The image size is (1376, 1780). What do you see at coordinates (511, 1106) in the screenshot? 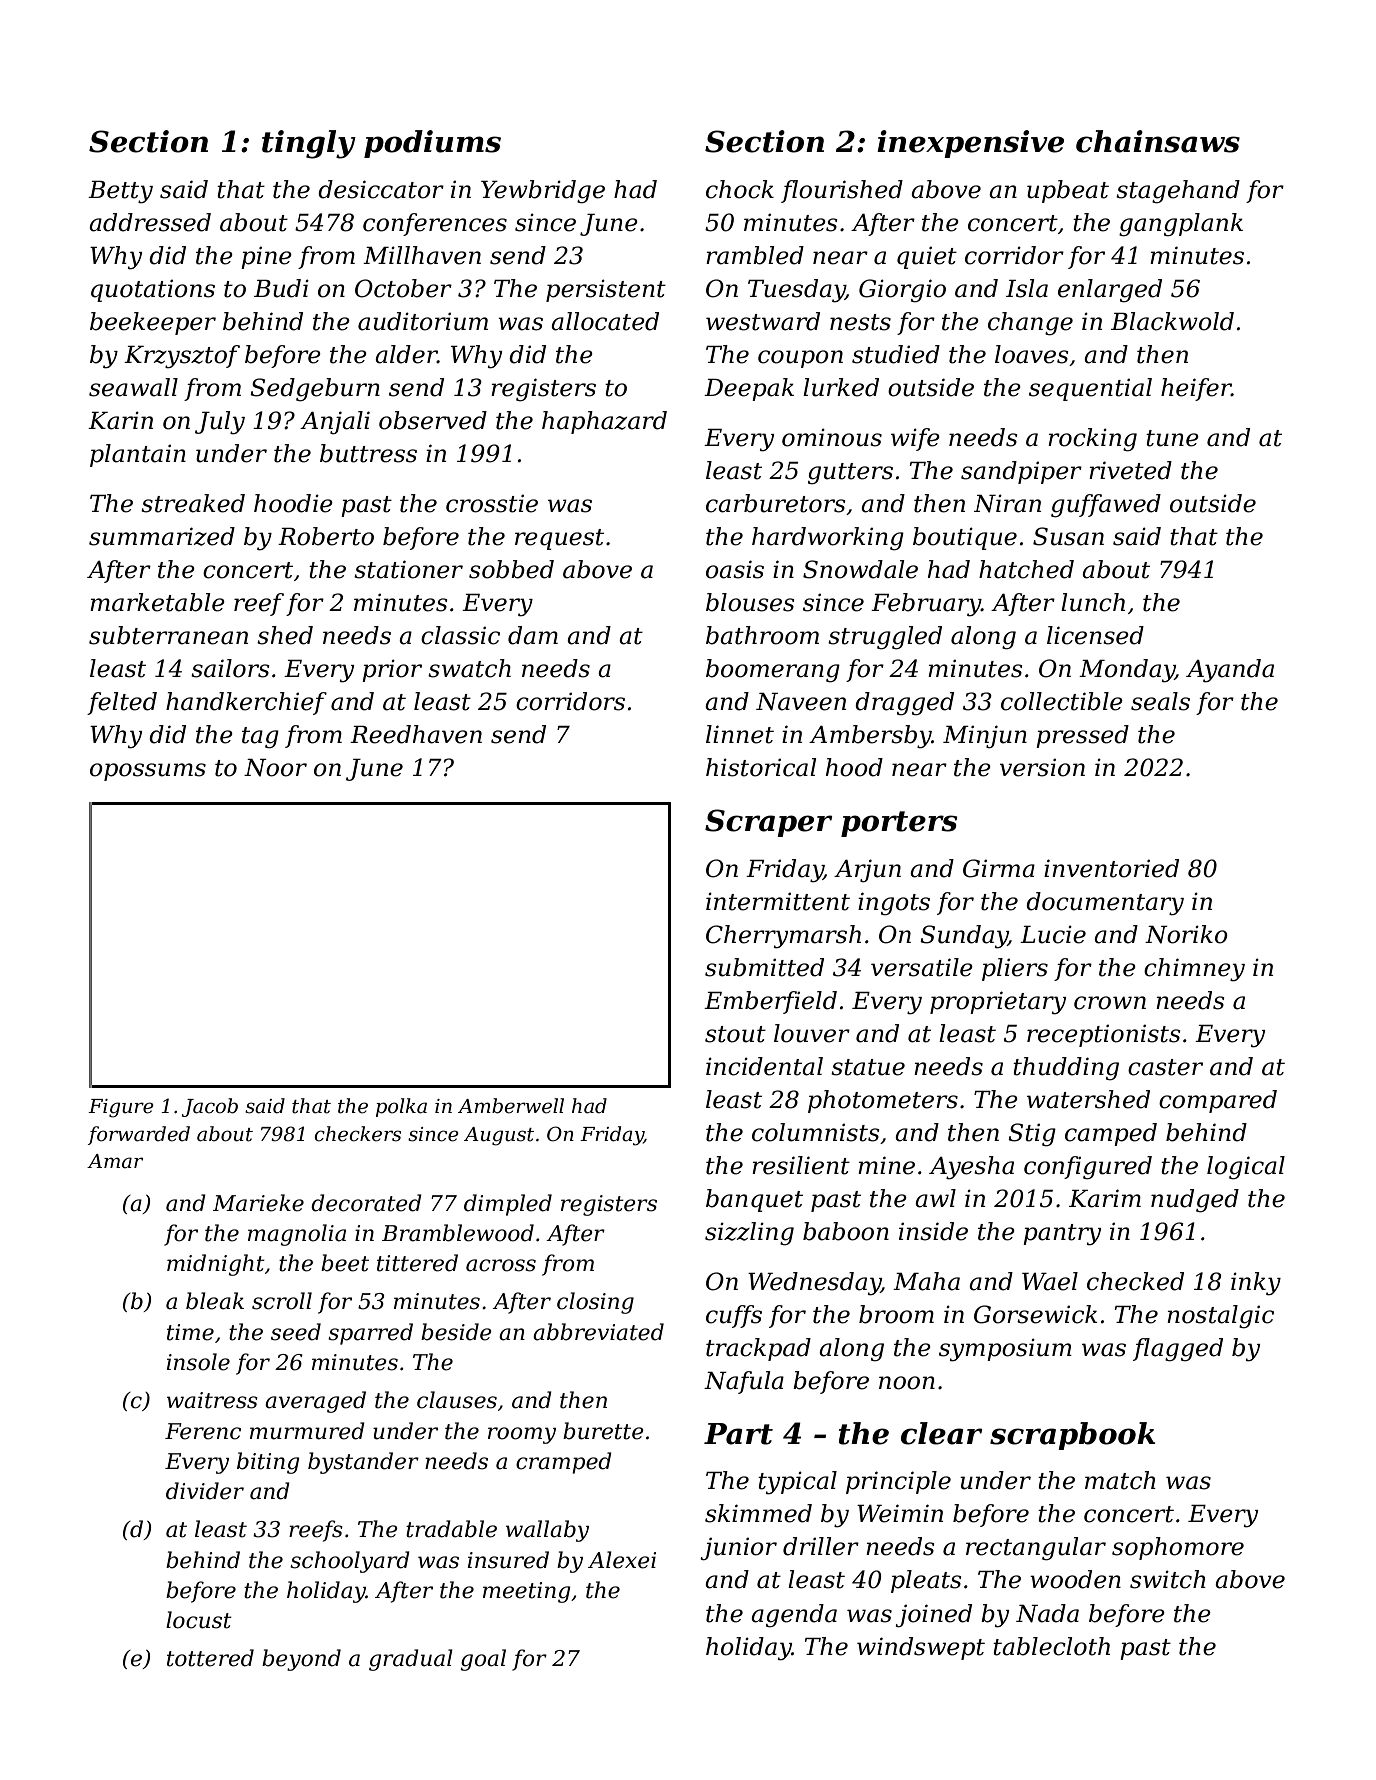
I see `Amberwell` at bounding box center [511, 1106].
